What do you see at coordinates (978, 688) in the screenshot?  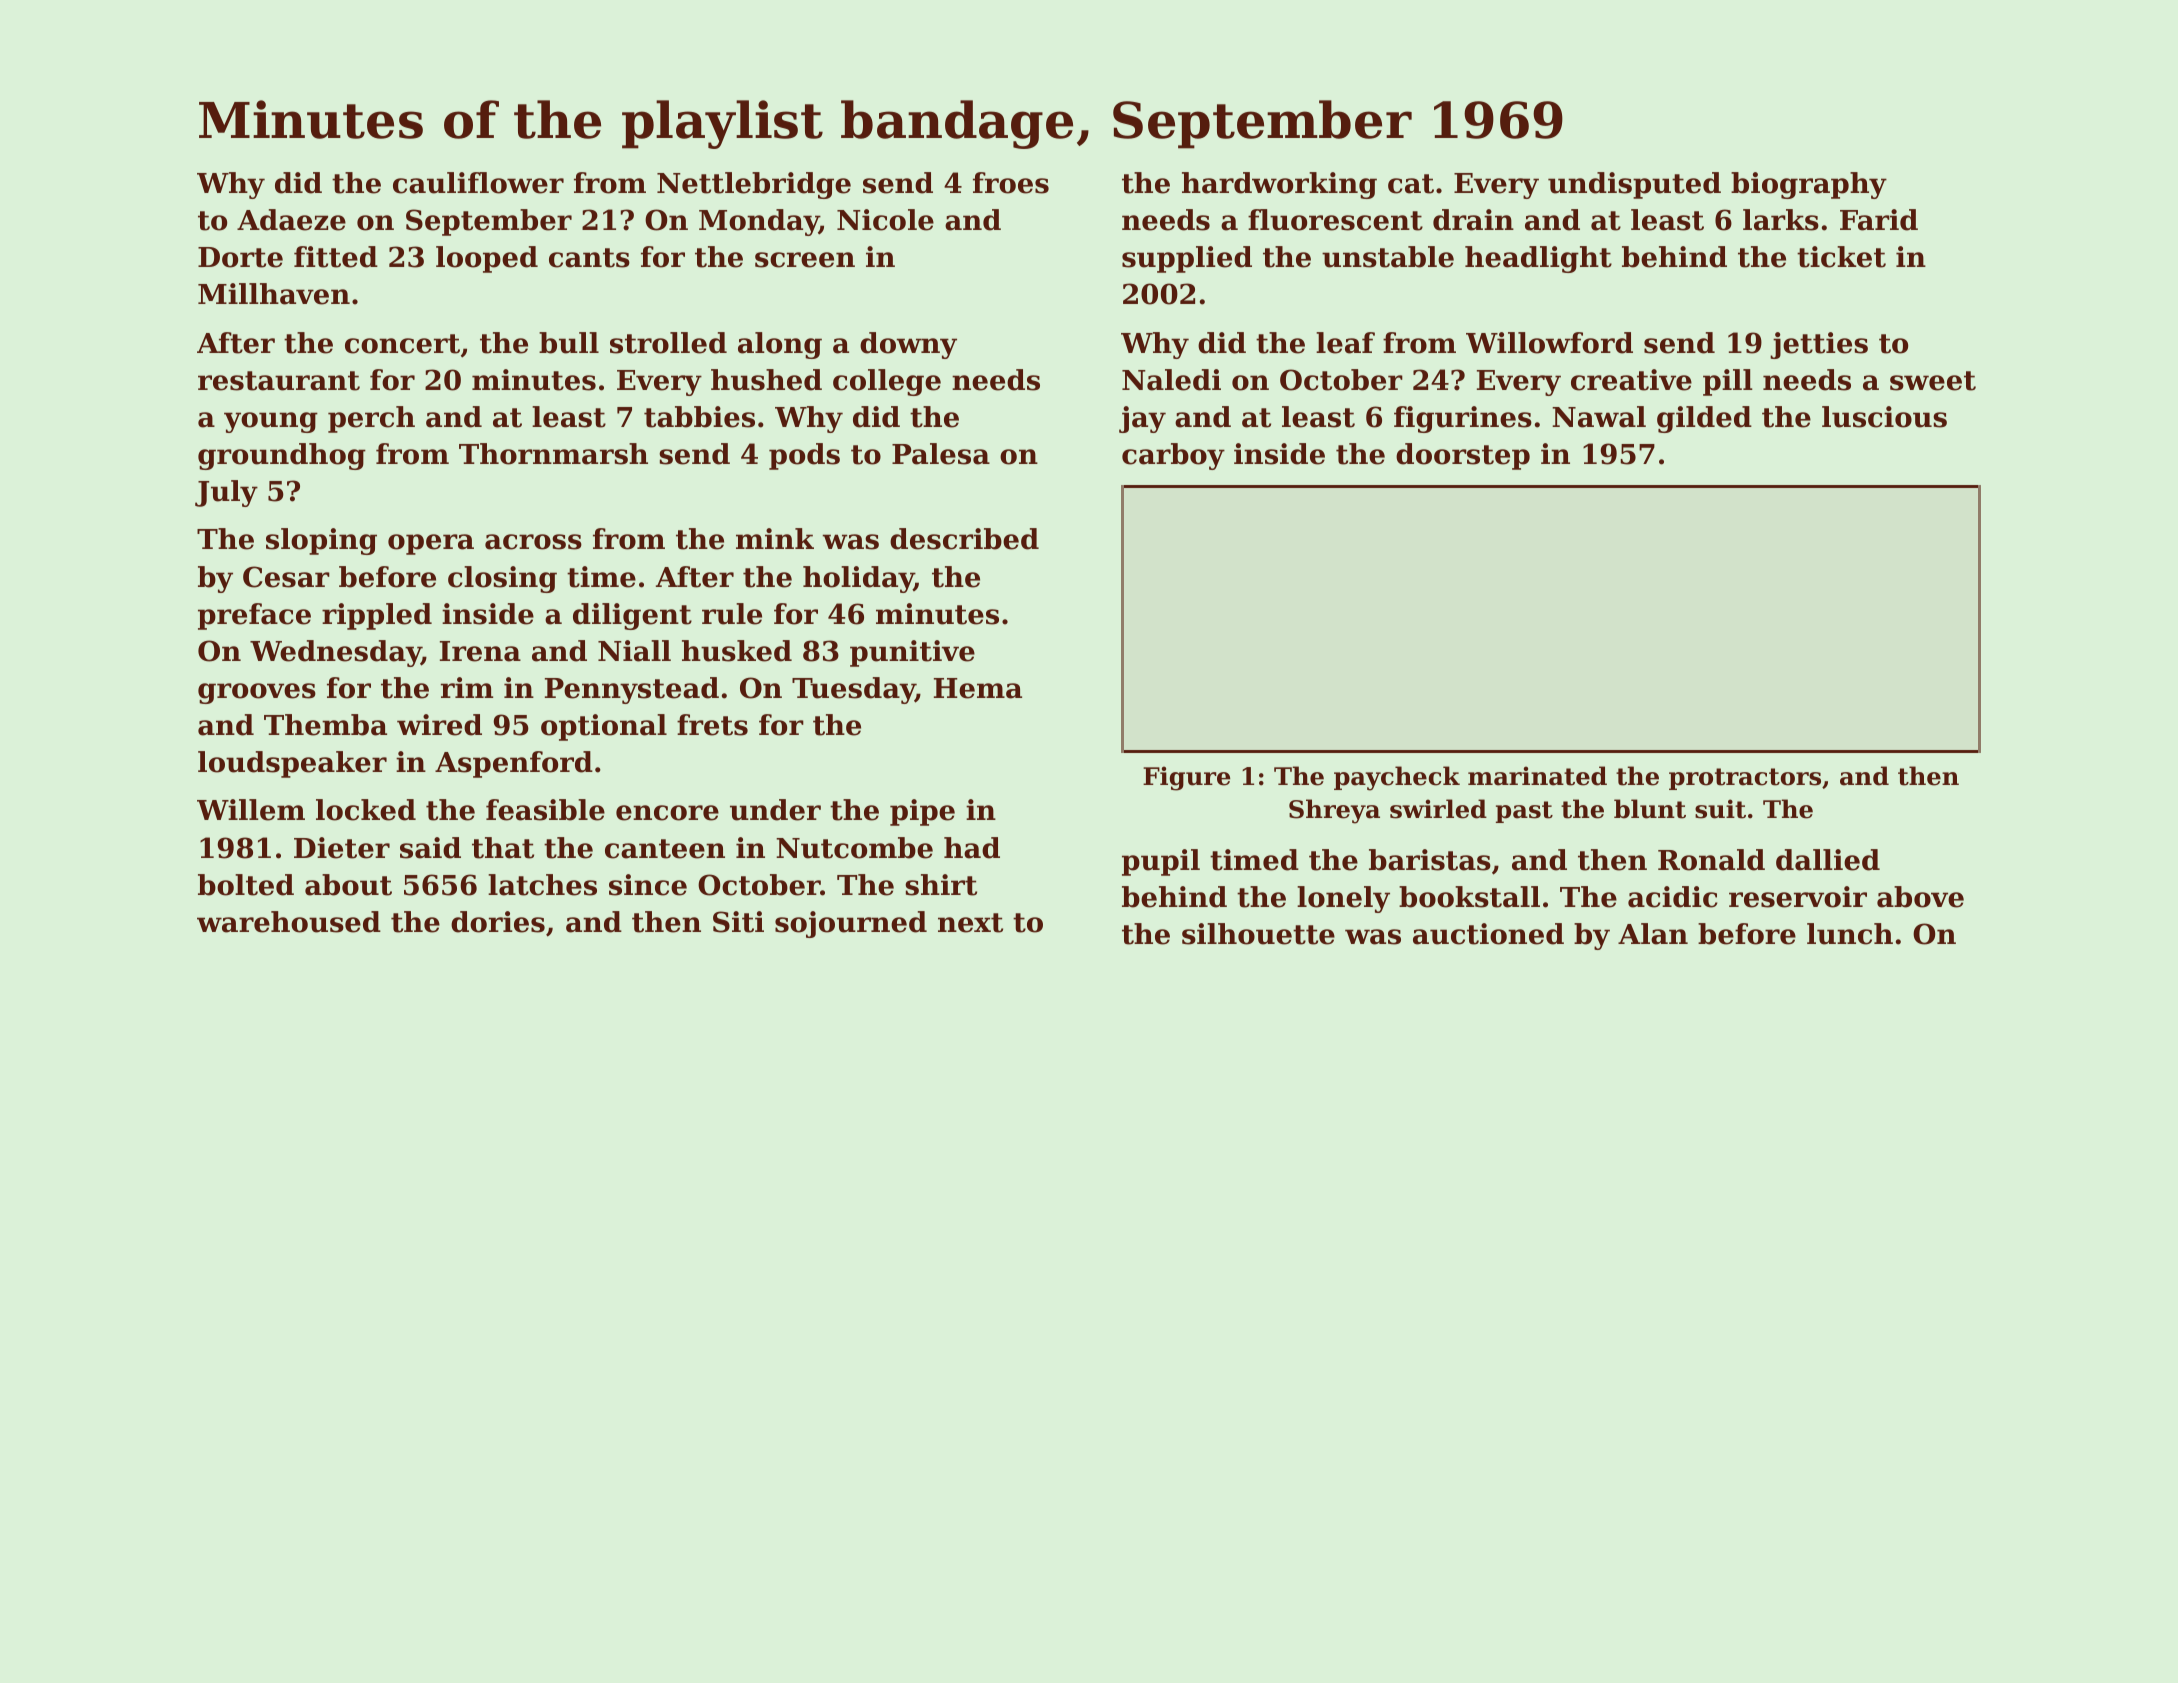 I see `Hema` at bounding box center [978, 688].
